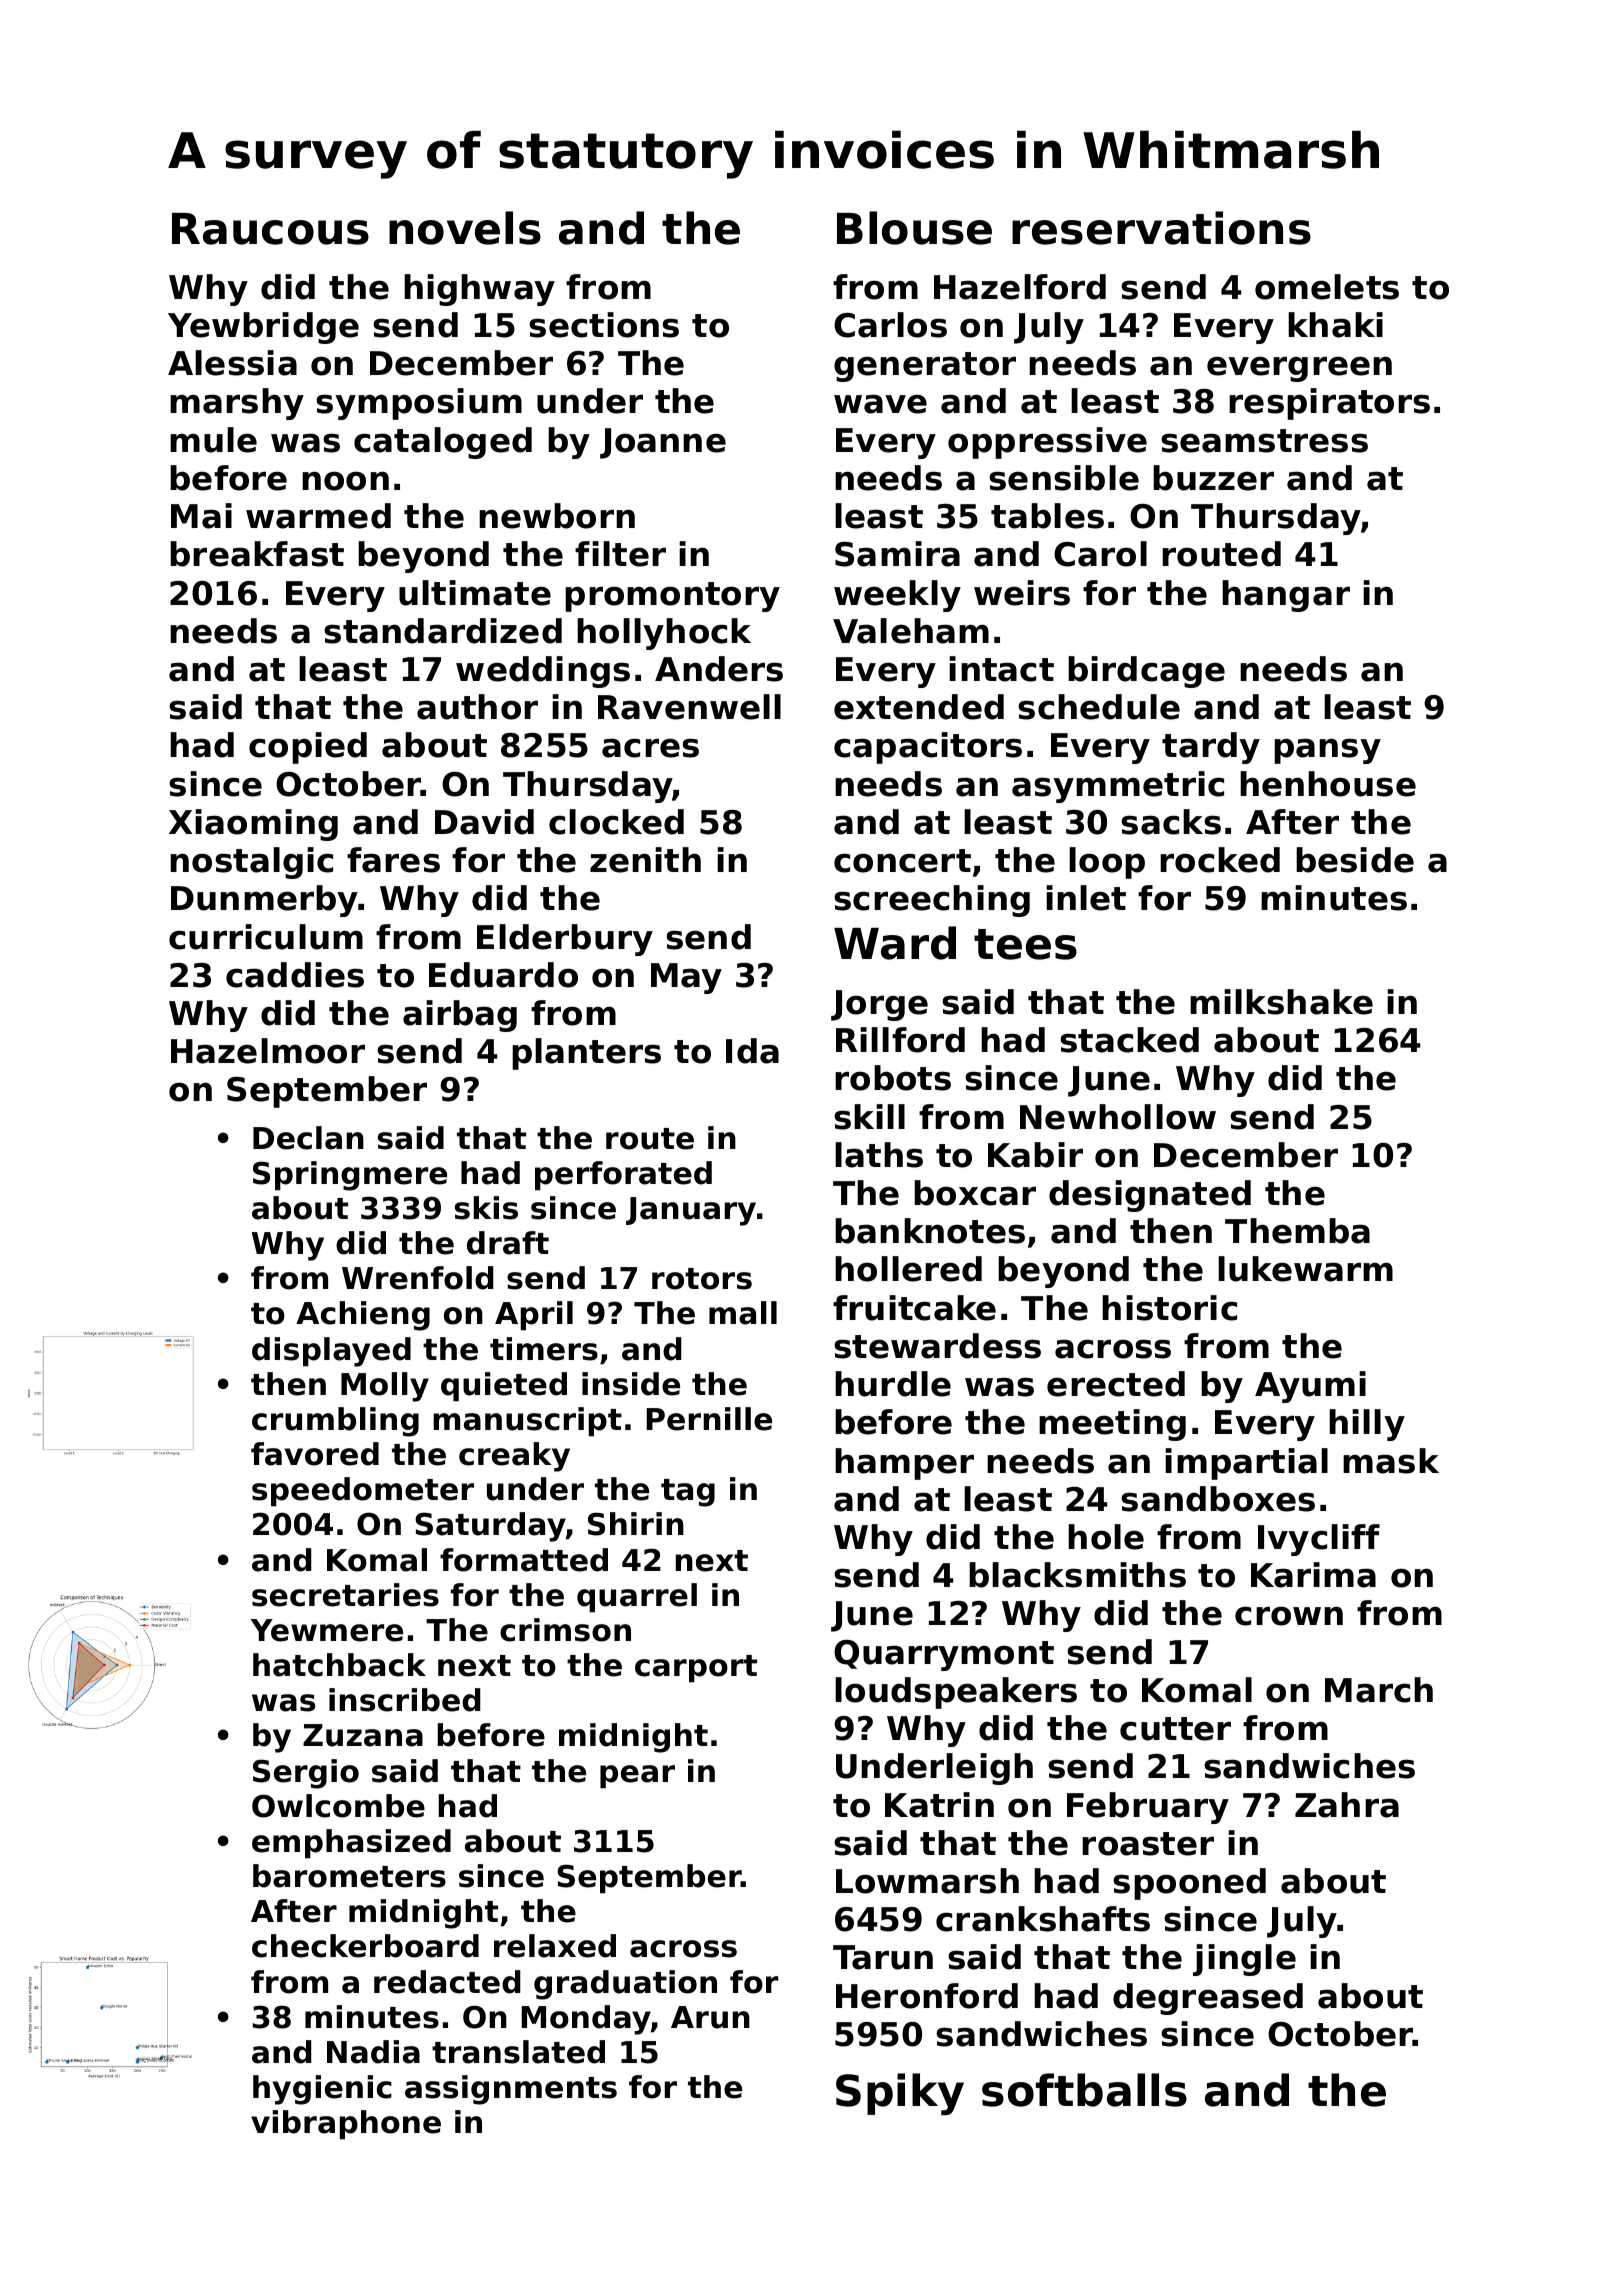 The width and height of the image is (1620, 2292). What do you see at coordinates (331, 1352) in the image?
I see `displayed` at bounding box center [331, 1352].
